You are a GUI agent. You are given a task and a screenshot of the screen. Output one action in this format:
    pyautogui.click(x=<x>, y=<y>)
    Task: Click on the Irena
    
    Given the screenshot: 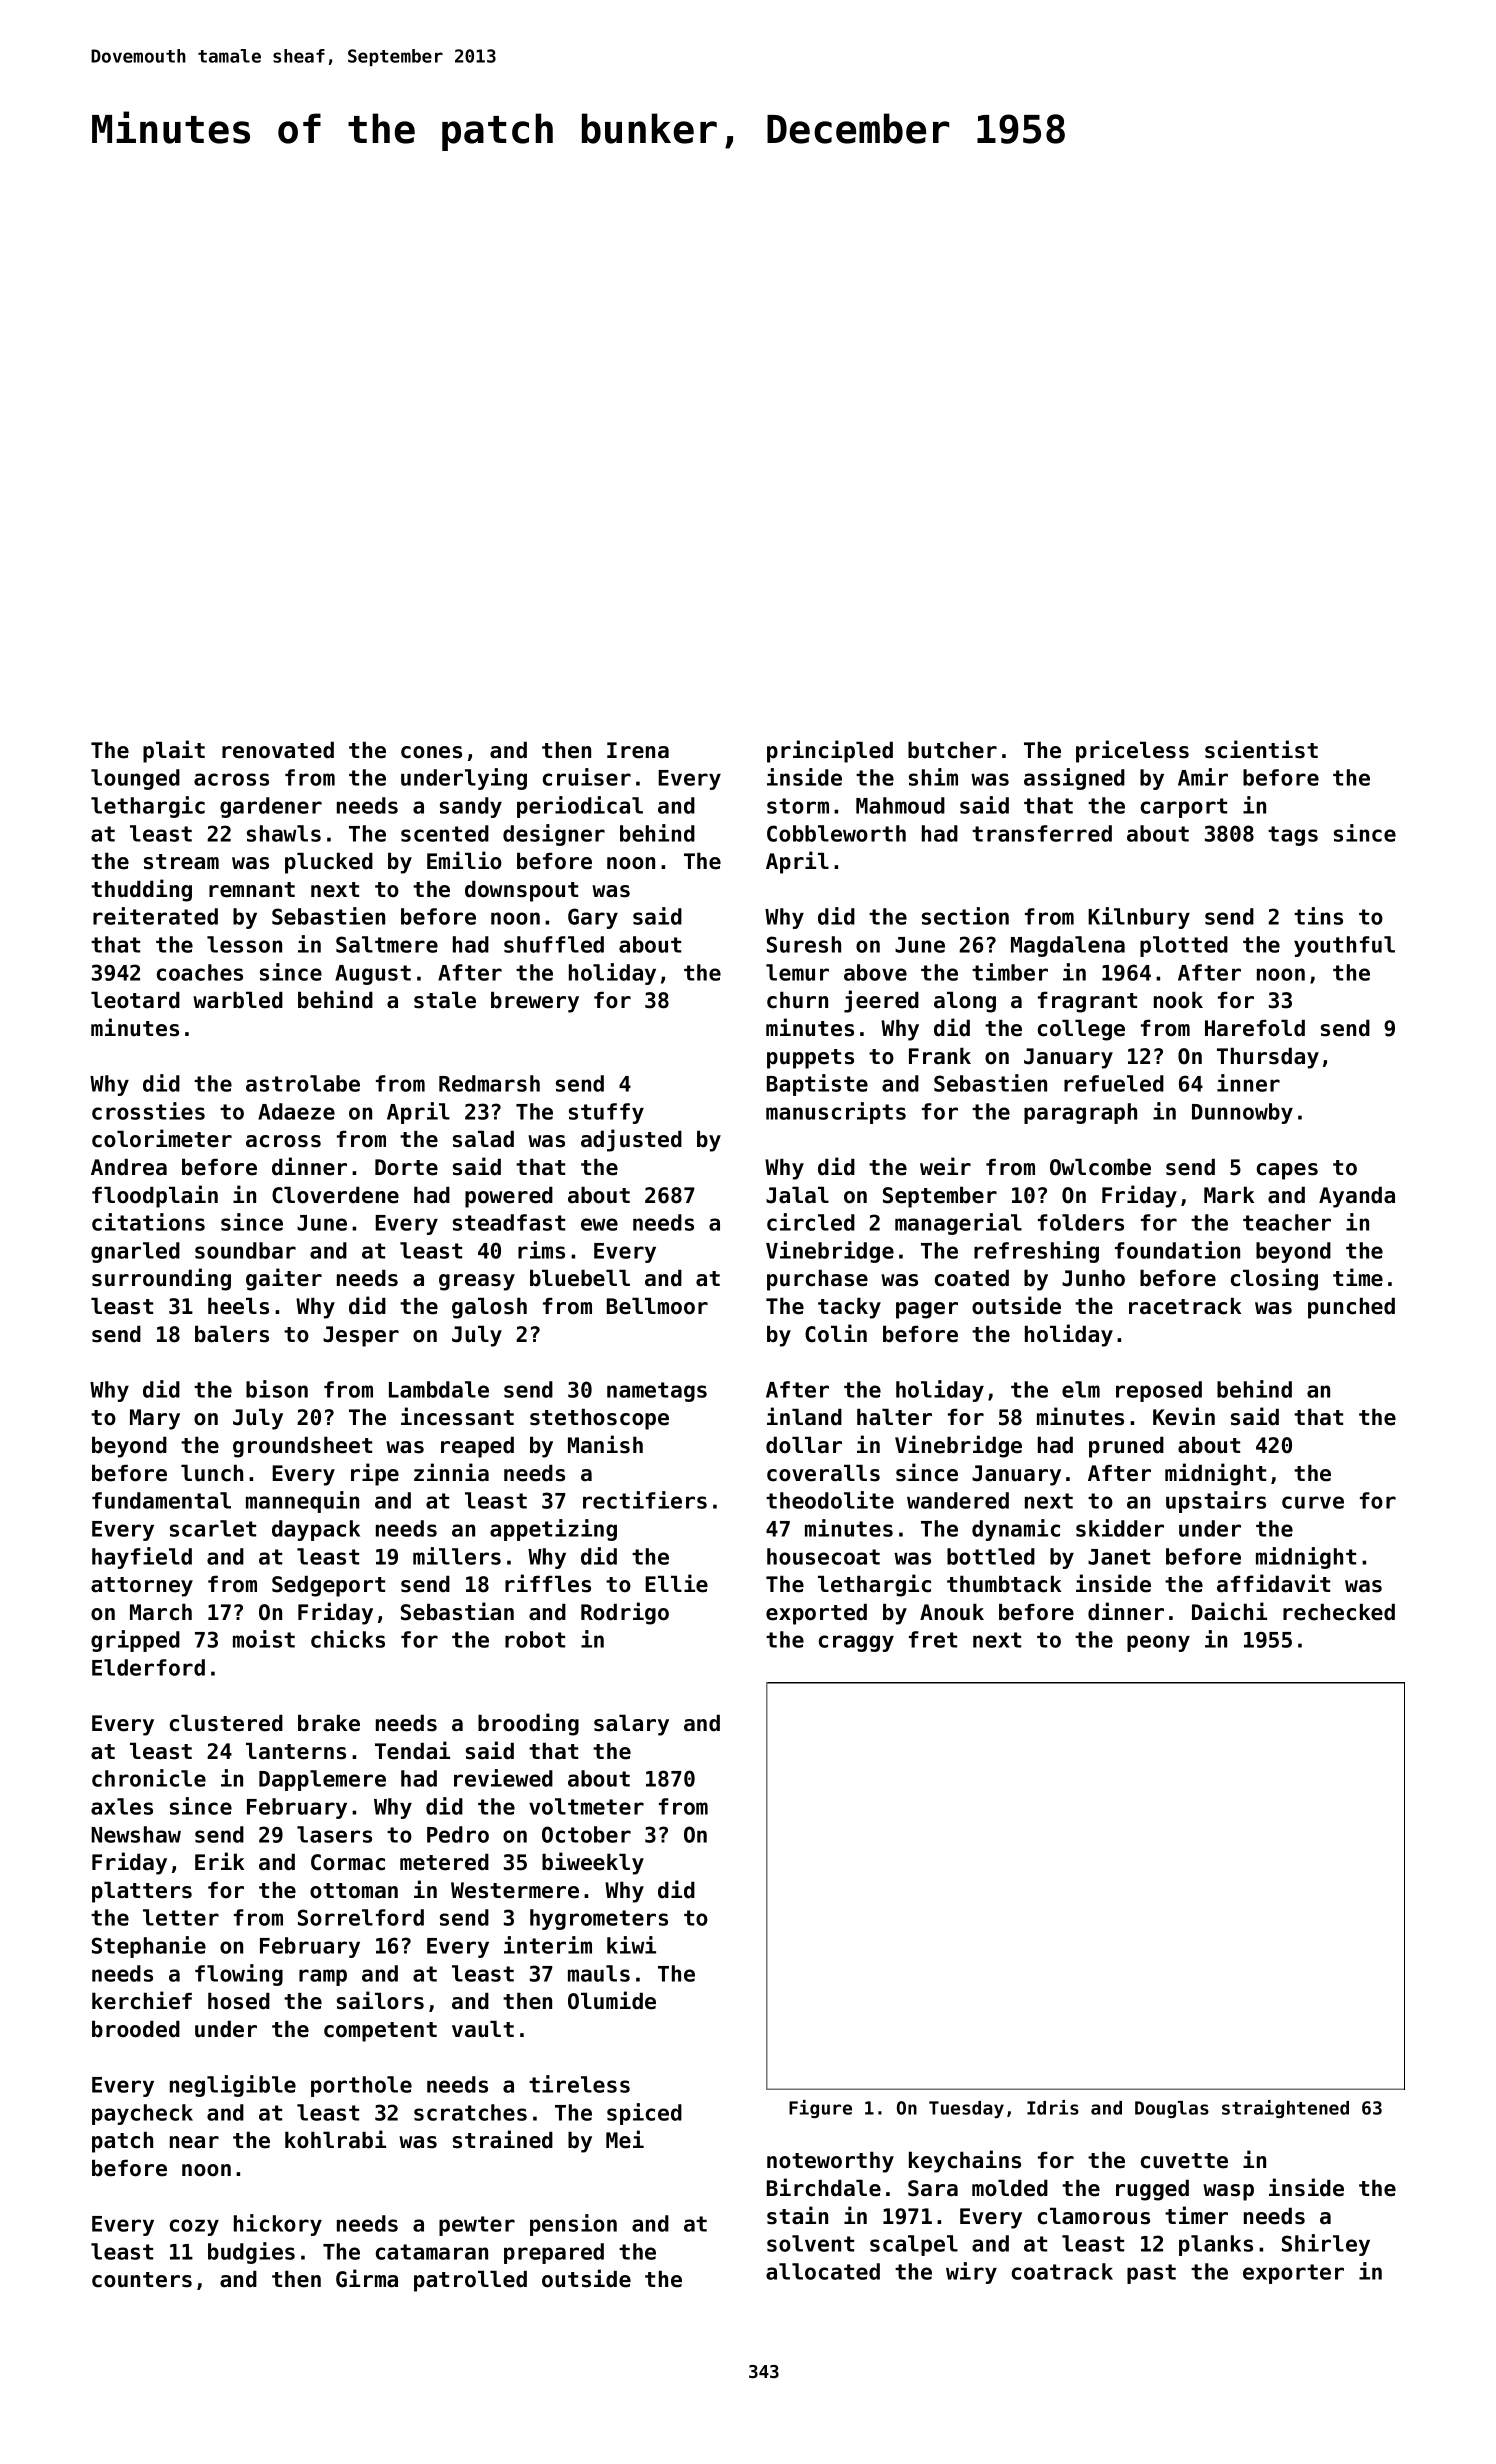 What is the action you would take?
    pyautogui.click(x=638, y=750)
